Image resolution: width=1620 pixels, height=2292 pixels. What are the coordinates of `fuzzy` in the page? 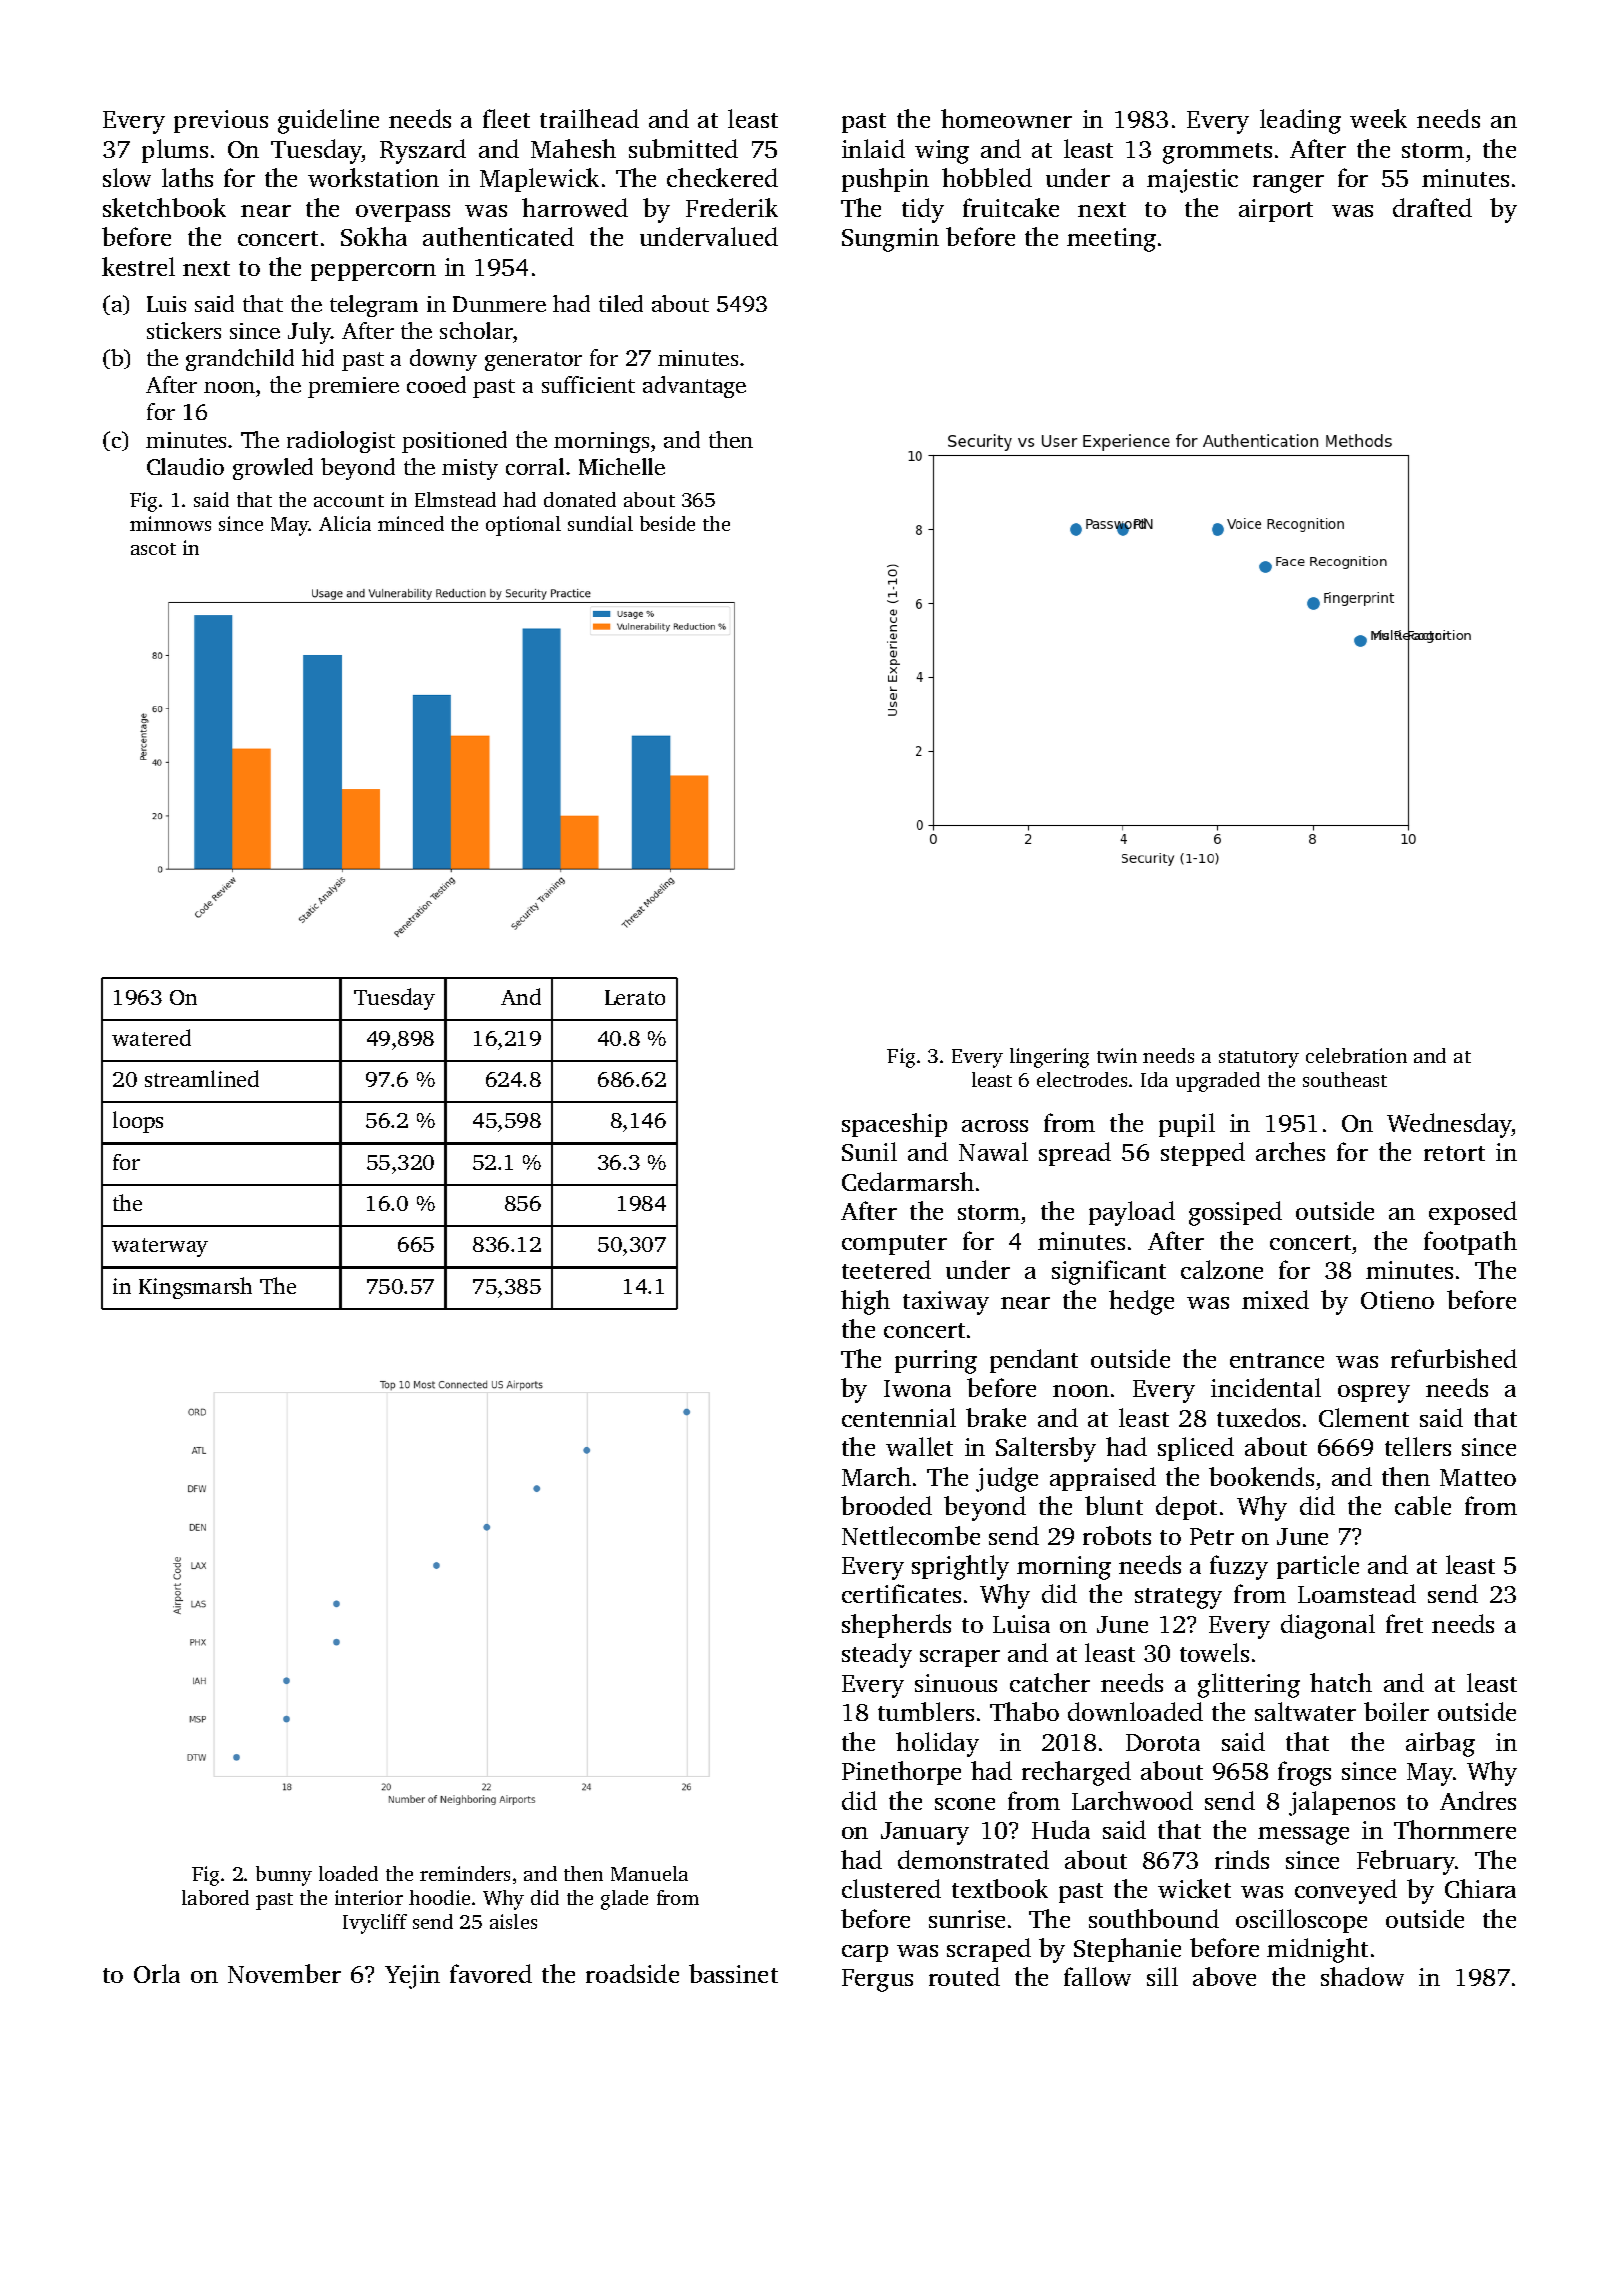 It's located at (1239, 1567).
